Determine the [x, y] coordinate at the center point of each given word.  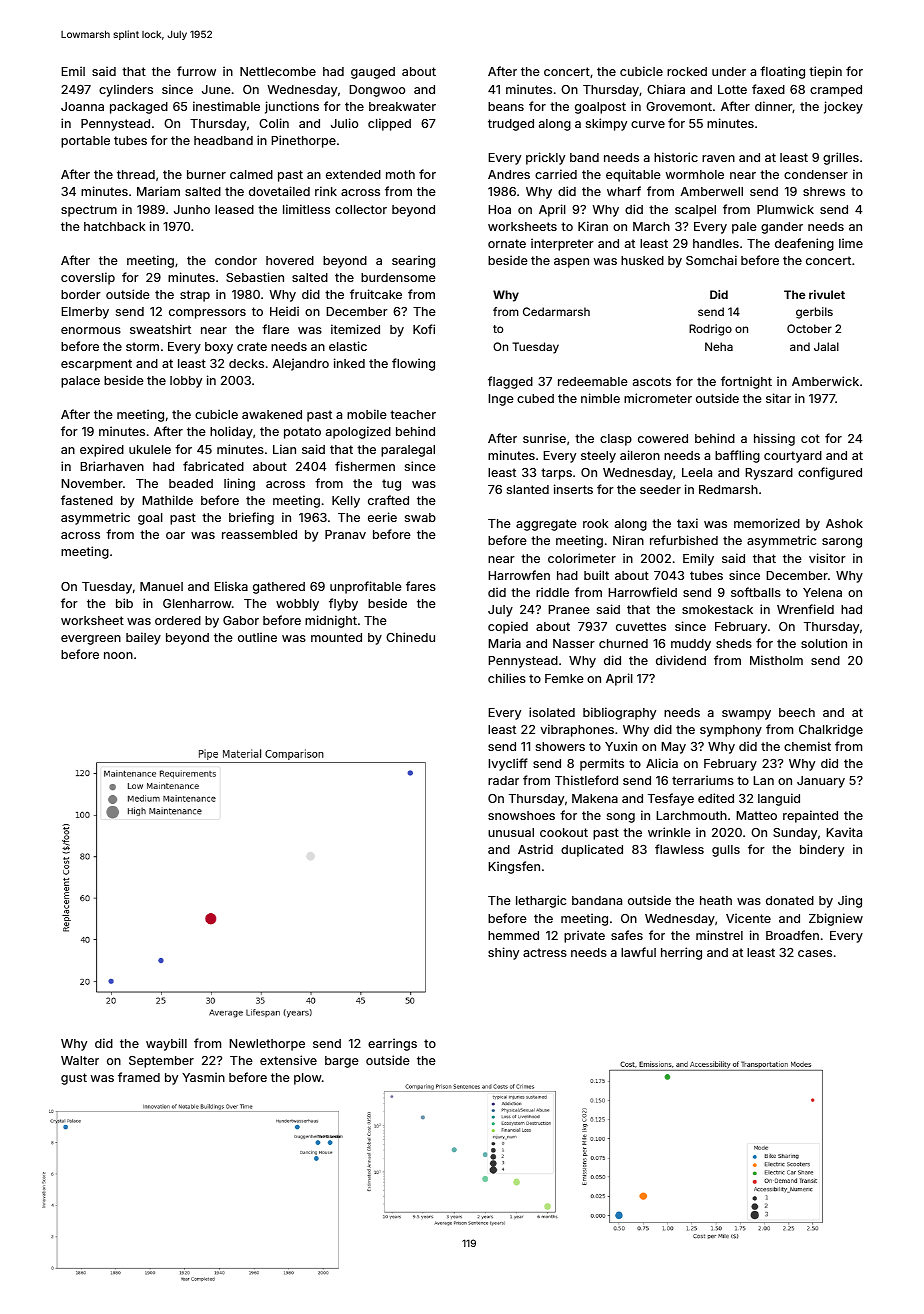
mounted [336, 637]
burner [206, 174]
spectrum [89, 211]
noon [118, 655]
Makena [595, 798]
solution [824, 643]
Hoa [499, 209]
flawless [679, 849]
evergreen [91, 640]
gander [782, 228]
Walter [80, 1060]
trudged [511, 125]
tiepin [825, 72]
